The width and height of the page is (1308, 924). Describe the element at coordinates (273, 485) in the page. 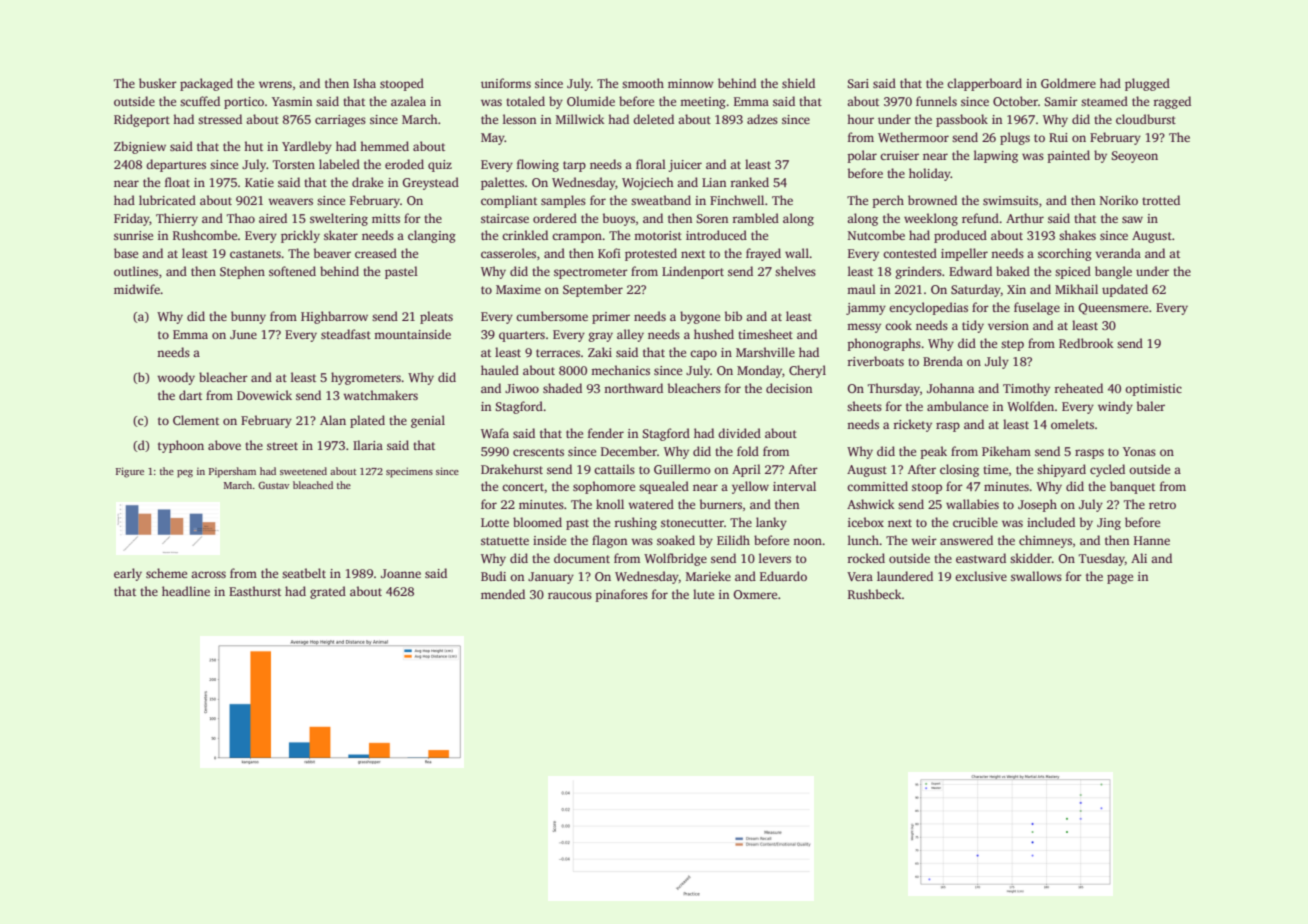

I see `Gustav` at that location.
